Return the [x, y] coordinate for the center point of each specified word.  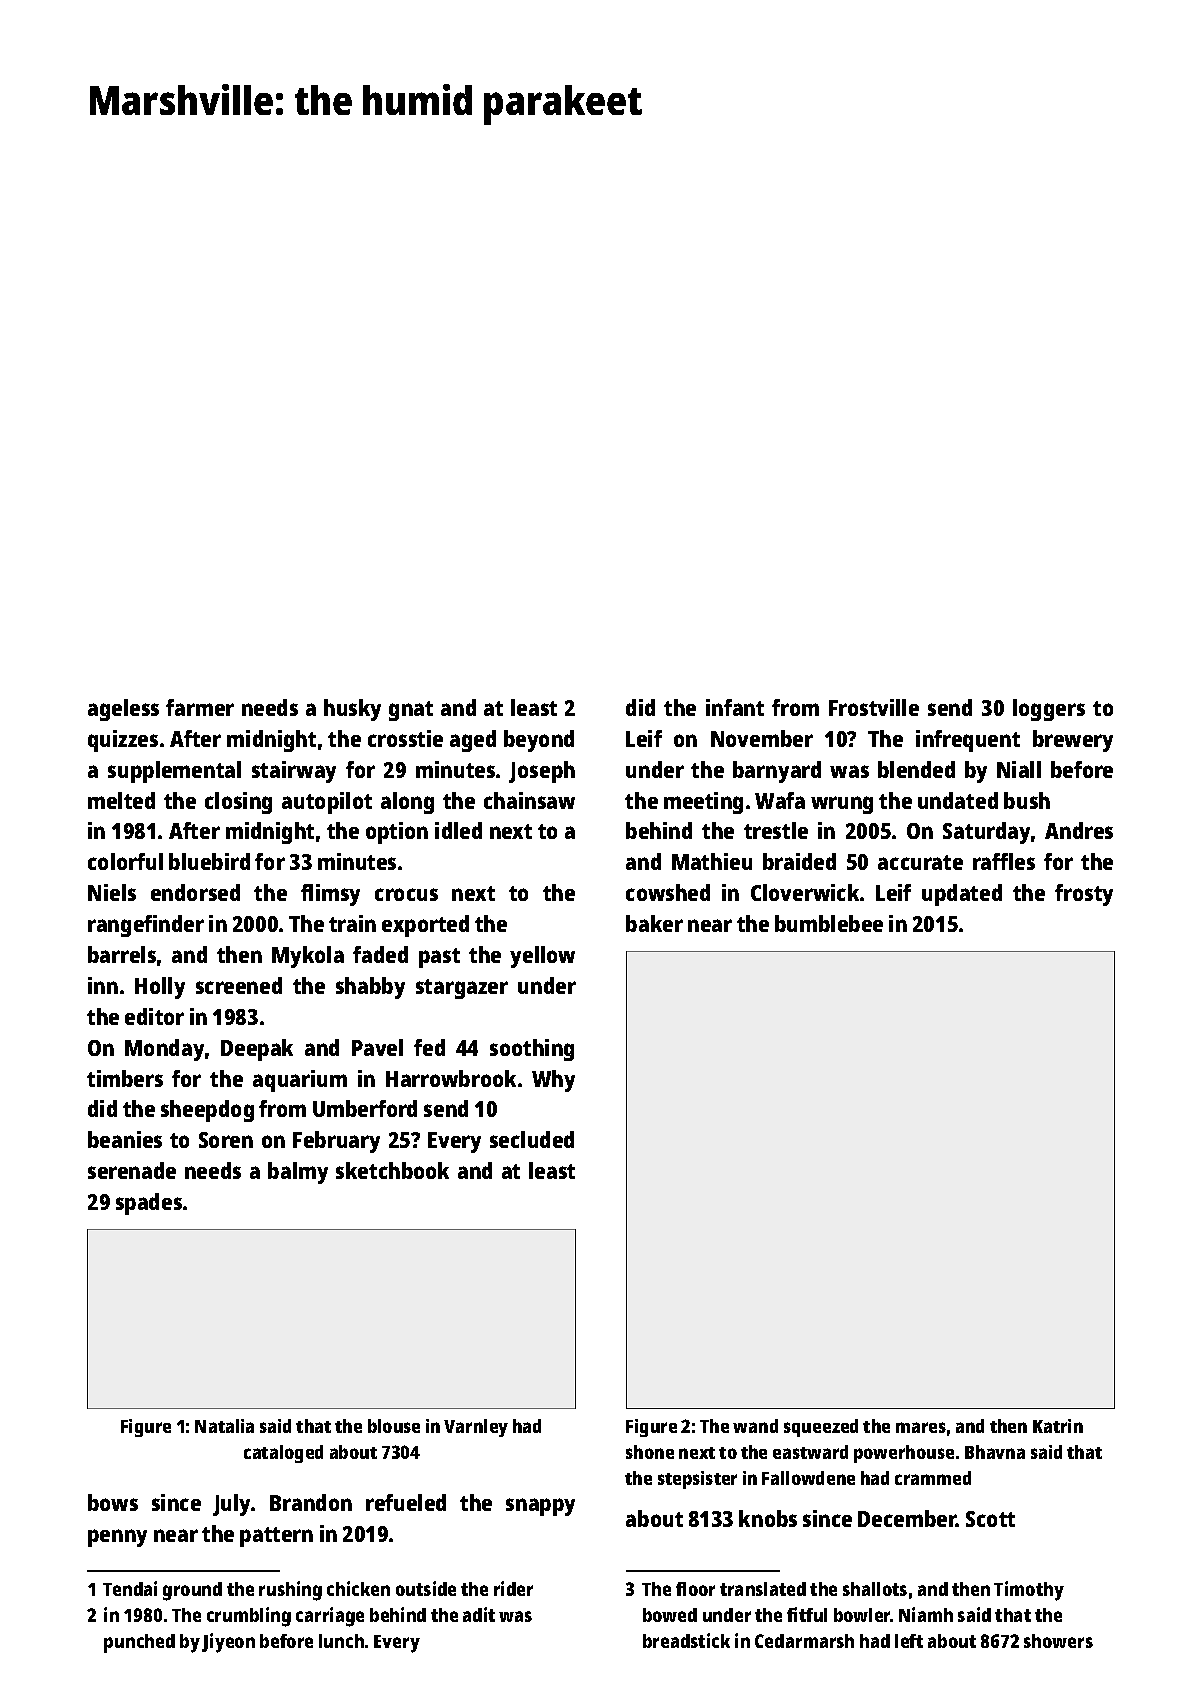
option [397, 833]
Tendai [130, 1588]
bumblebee [829, 923]
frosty [1084, 895]
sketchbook [392, 1170]
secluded [532, 1139]
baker [654, 923]
